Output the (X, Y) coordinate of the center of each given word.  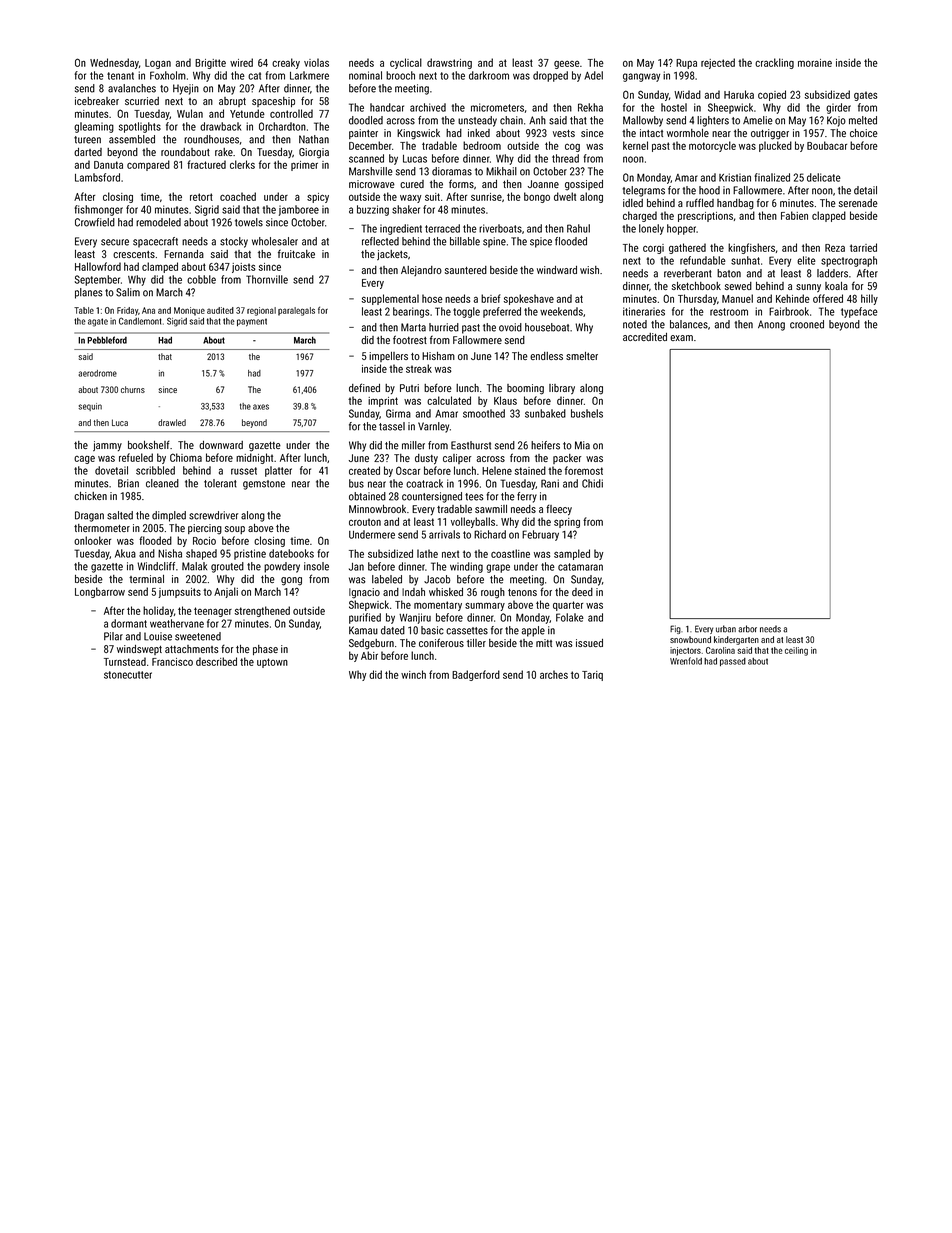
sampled (572, 554)
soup (235, 530)
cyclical (406, 63)
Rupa (686, 64)
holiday (158, 611)
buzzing (373, 210)
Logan (158, 64)
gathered (687, 248)
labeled (387, 579)
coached (238, 196)
